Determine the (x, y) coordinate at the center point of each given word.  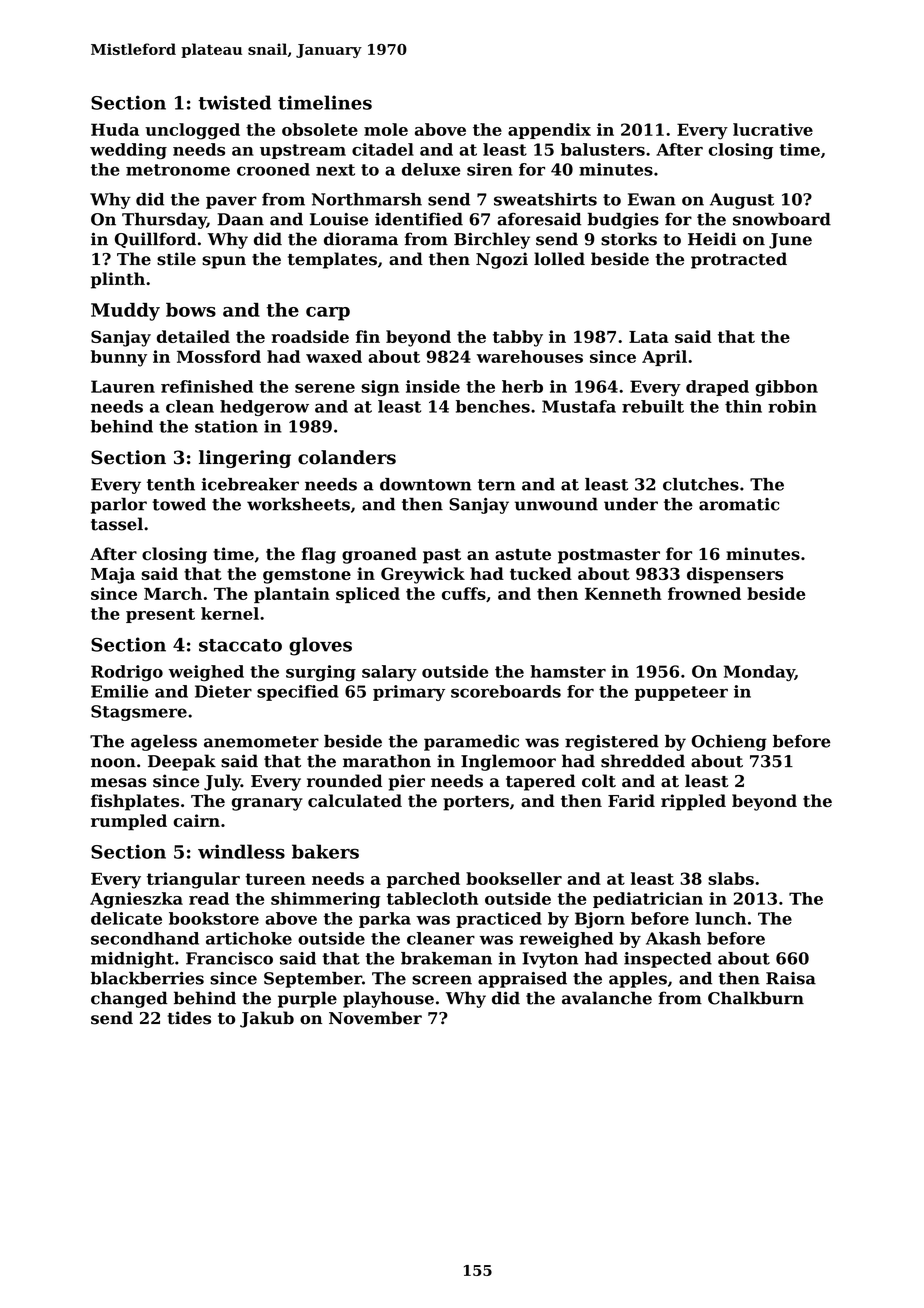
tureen (275, 879)
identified (419, 219)
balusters (603, 149)
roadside (310, 336)
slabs (731, 878)
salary (389, 673)
